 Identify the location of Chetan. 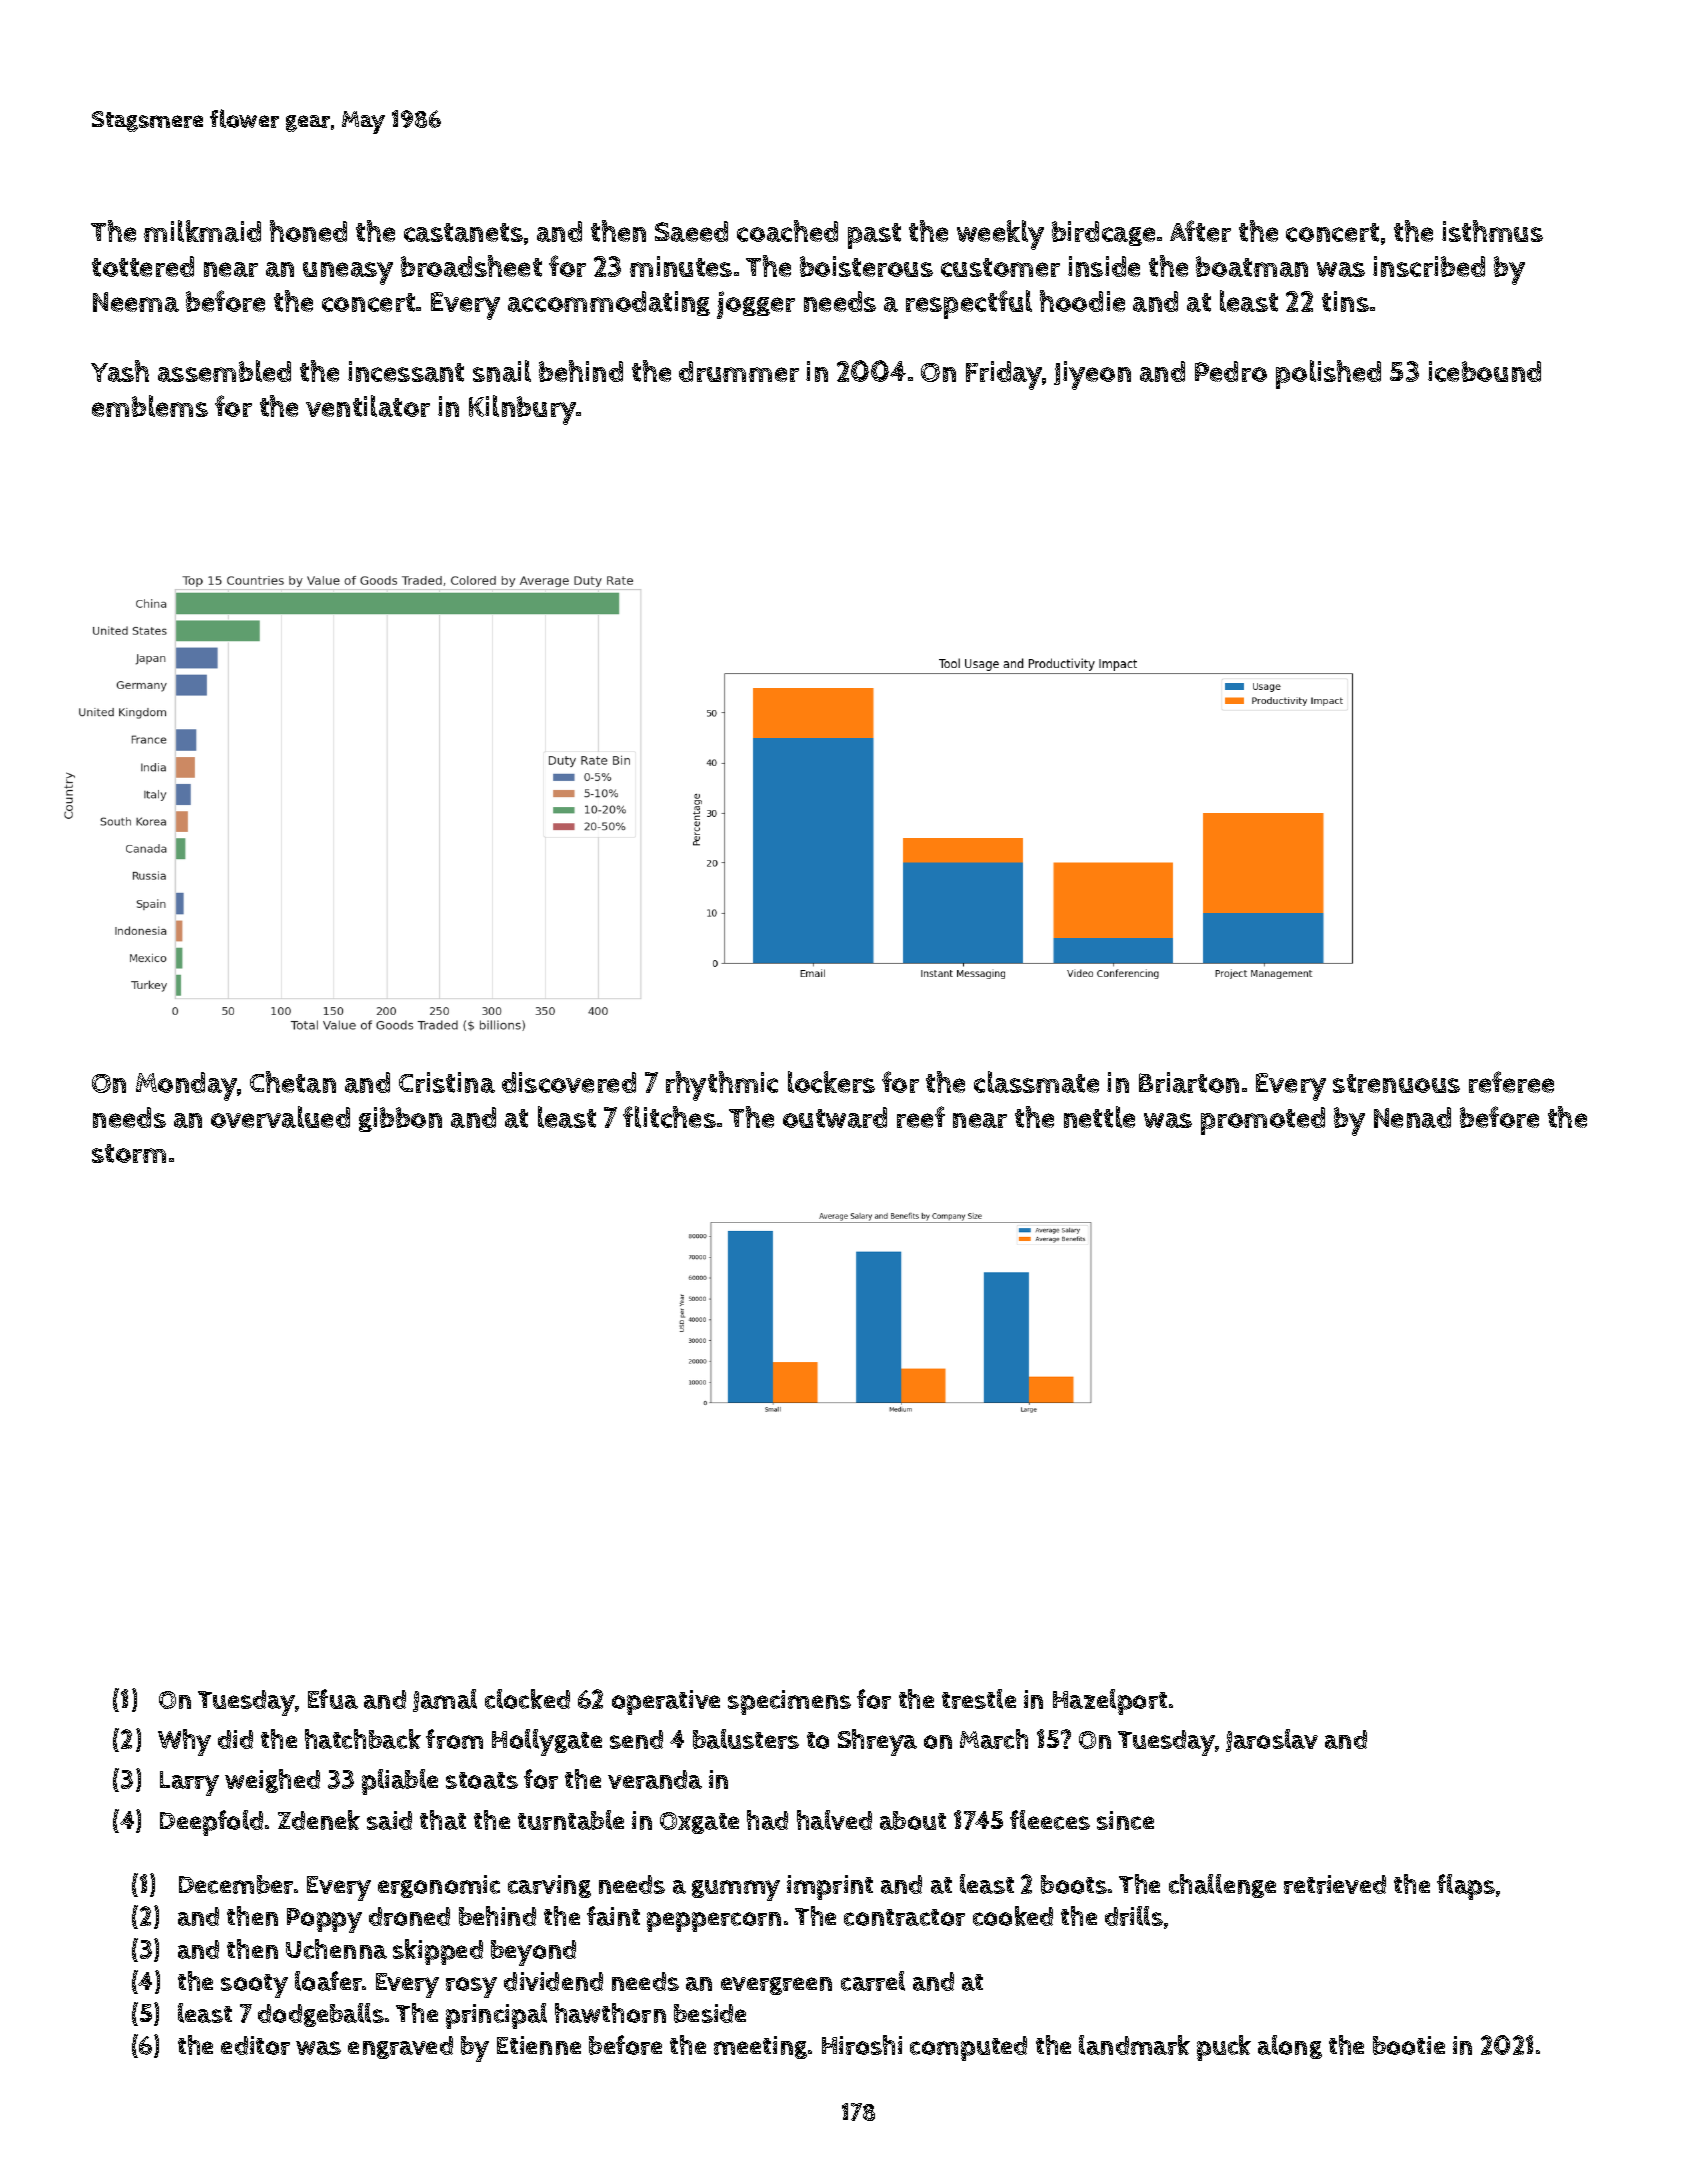
(293, 1082).
